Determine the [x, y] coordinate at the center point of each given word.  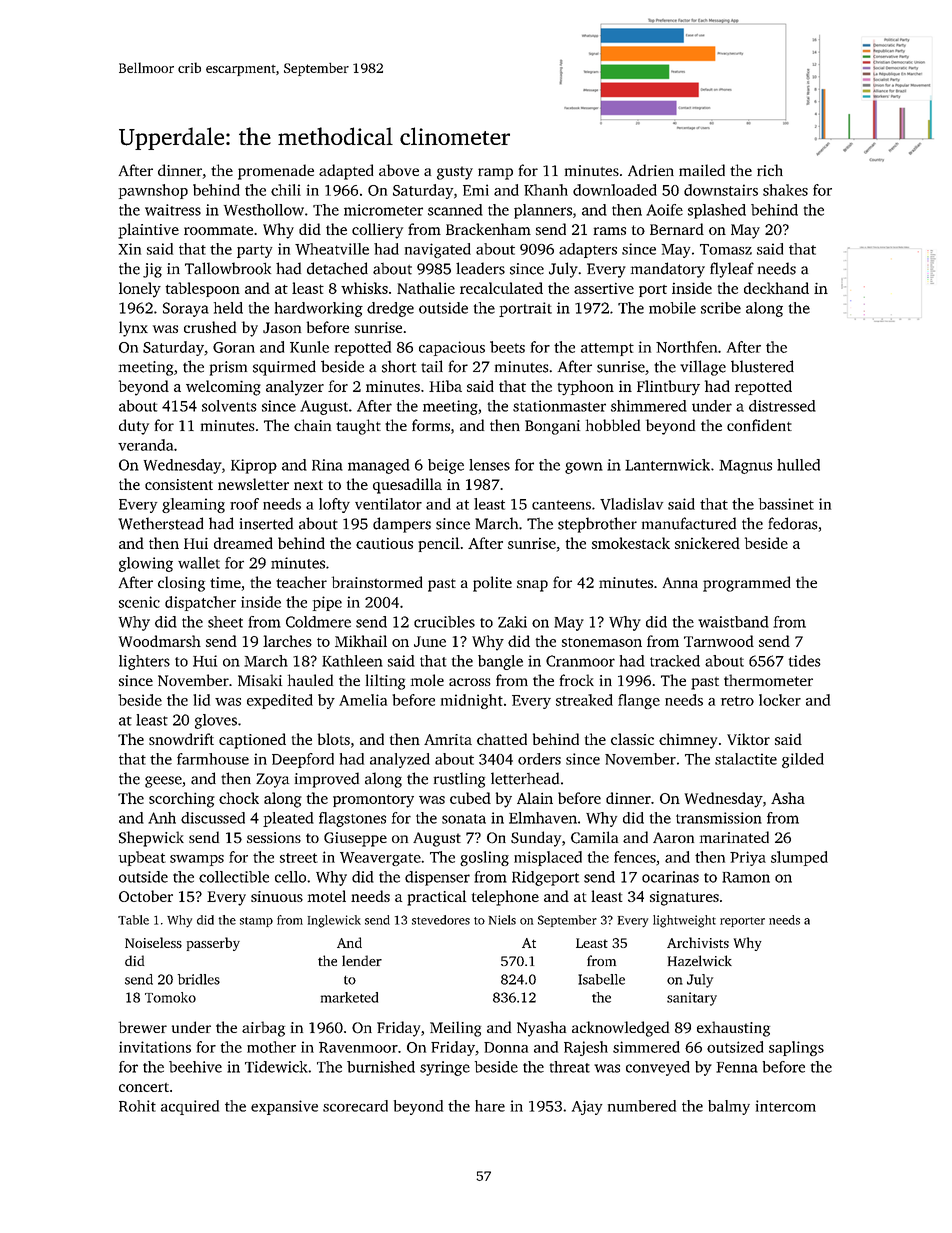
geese [163, 782]
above [399, 170]
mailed [702, 170]
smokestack [631, 543]
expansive [284, 1107]
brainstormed [377, 582]
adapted [346, 172]
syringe [445, 1068]
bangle [500, 662]
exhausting [733, 1029]
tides [805, 661]
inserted [266, 523]
